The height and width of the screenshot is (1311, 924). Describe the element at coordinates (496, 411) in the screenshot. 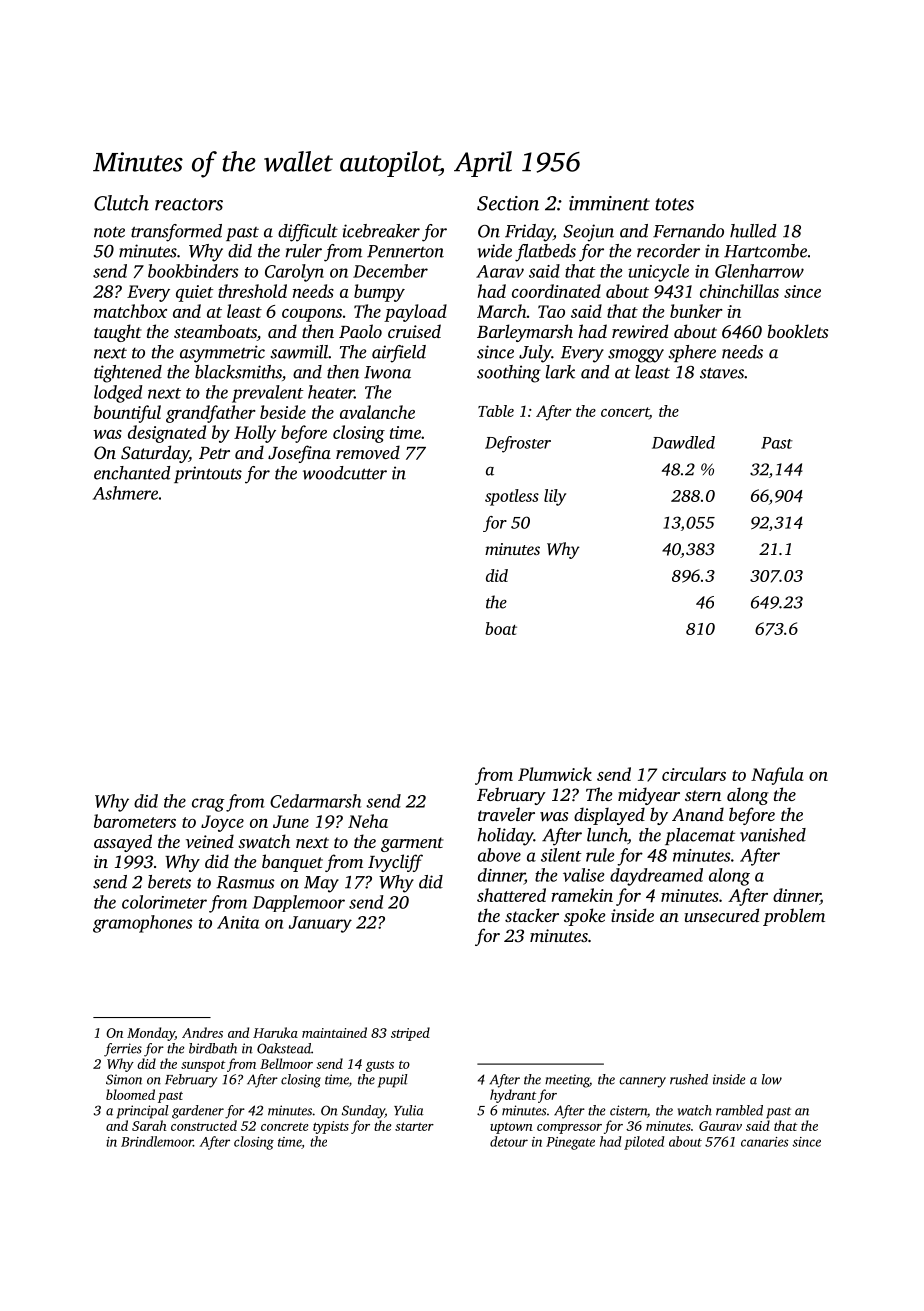

I see `Table` at that location.
